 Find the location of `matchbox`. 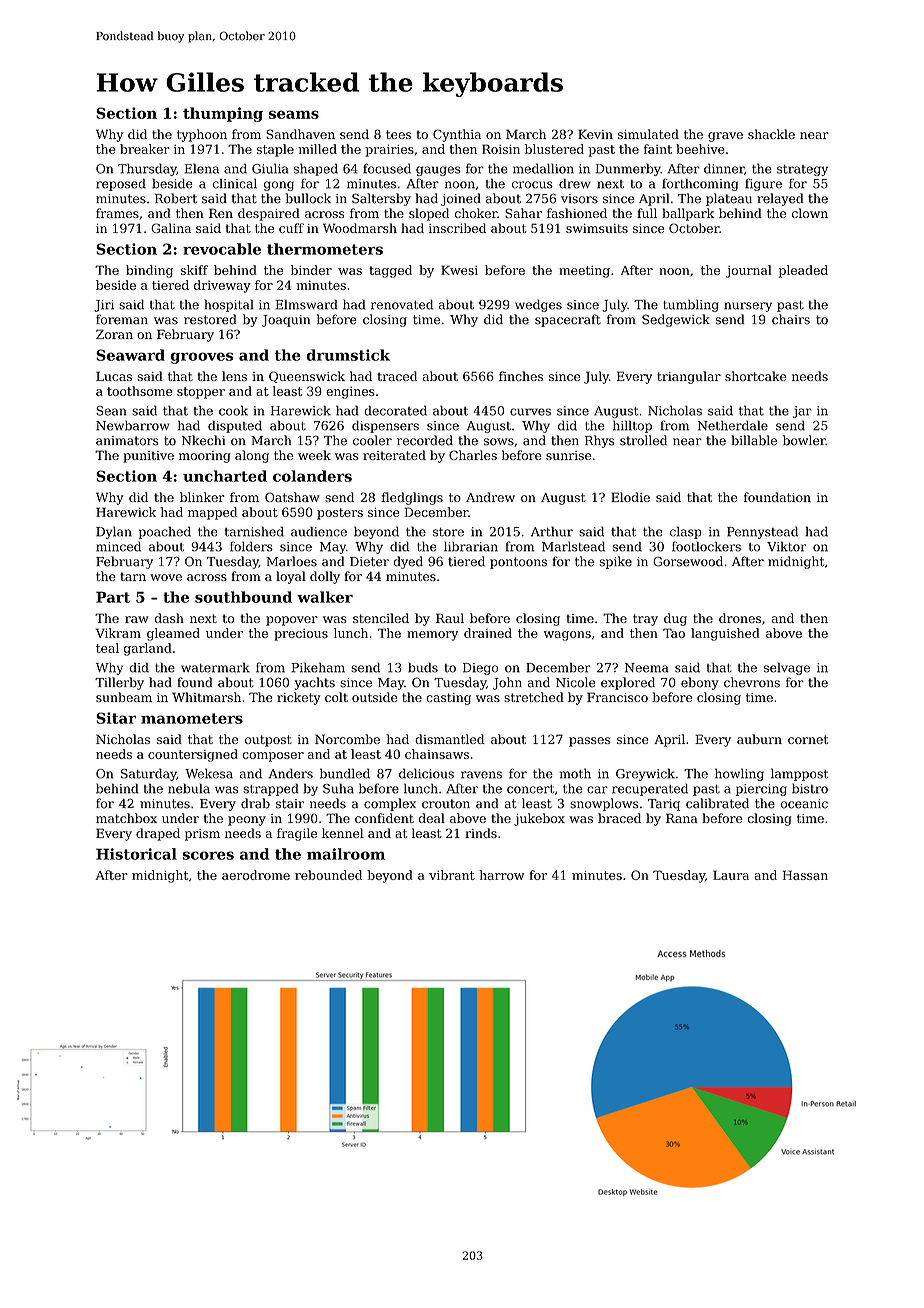

matchbox is located at coordinates (126, 818).
